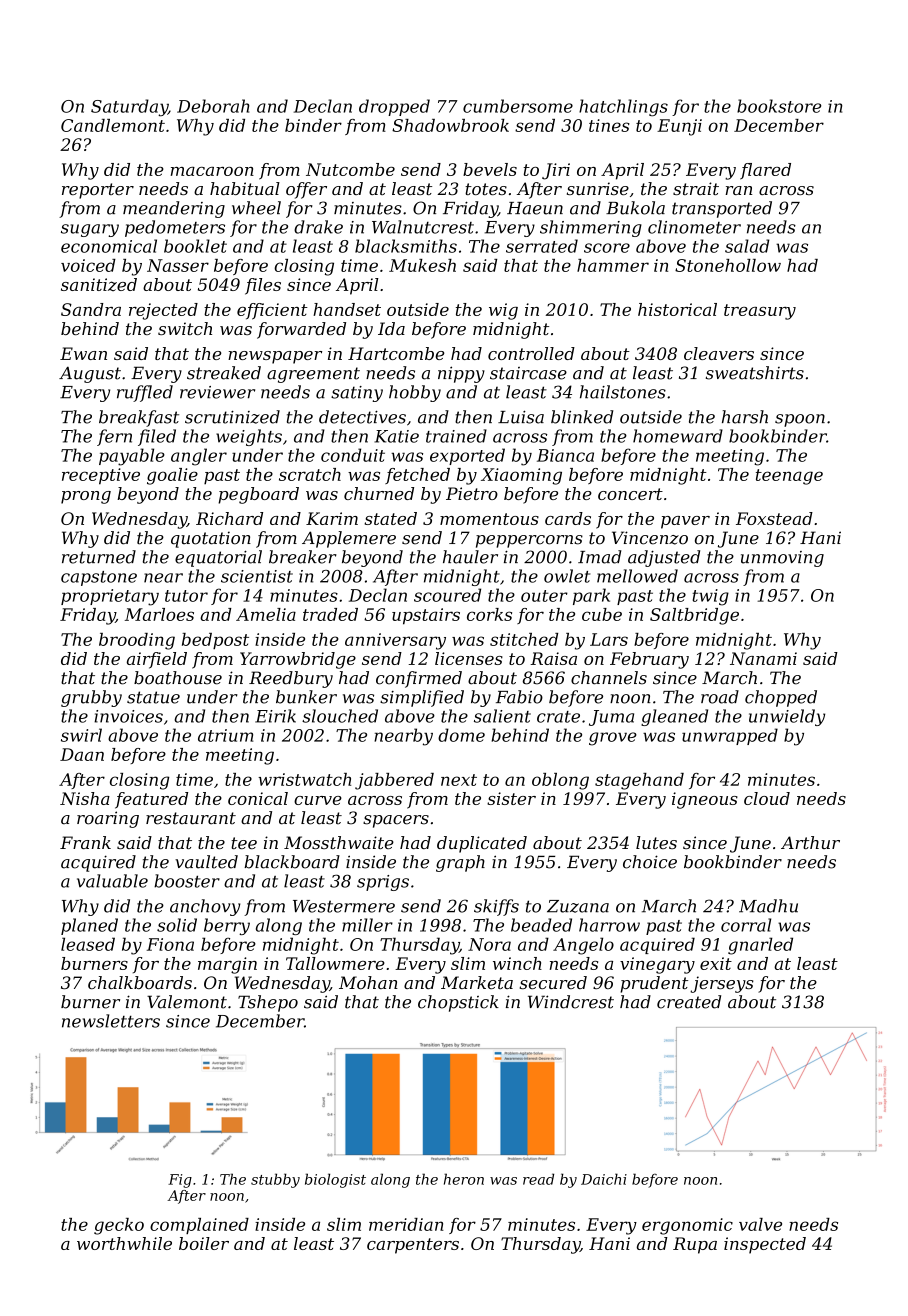 The height and width of the image is (1316, 908). I want to click on blacksmiths, so click(406, 246).
